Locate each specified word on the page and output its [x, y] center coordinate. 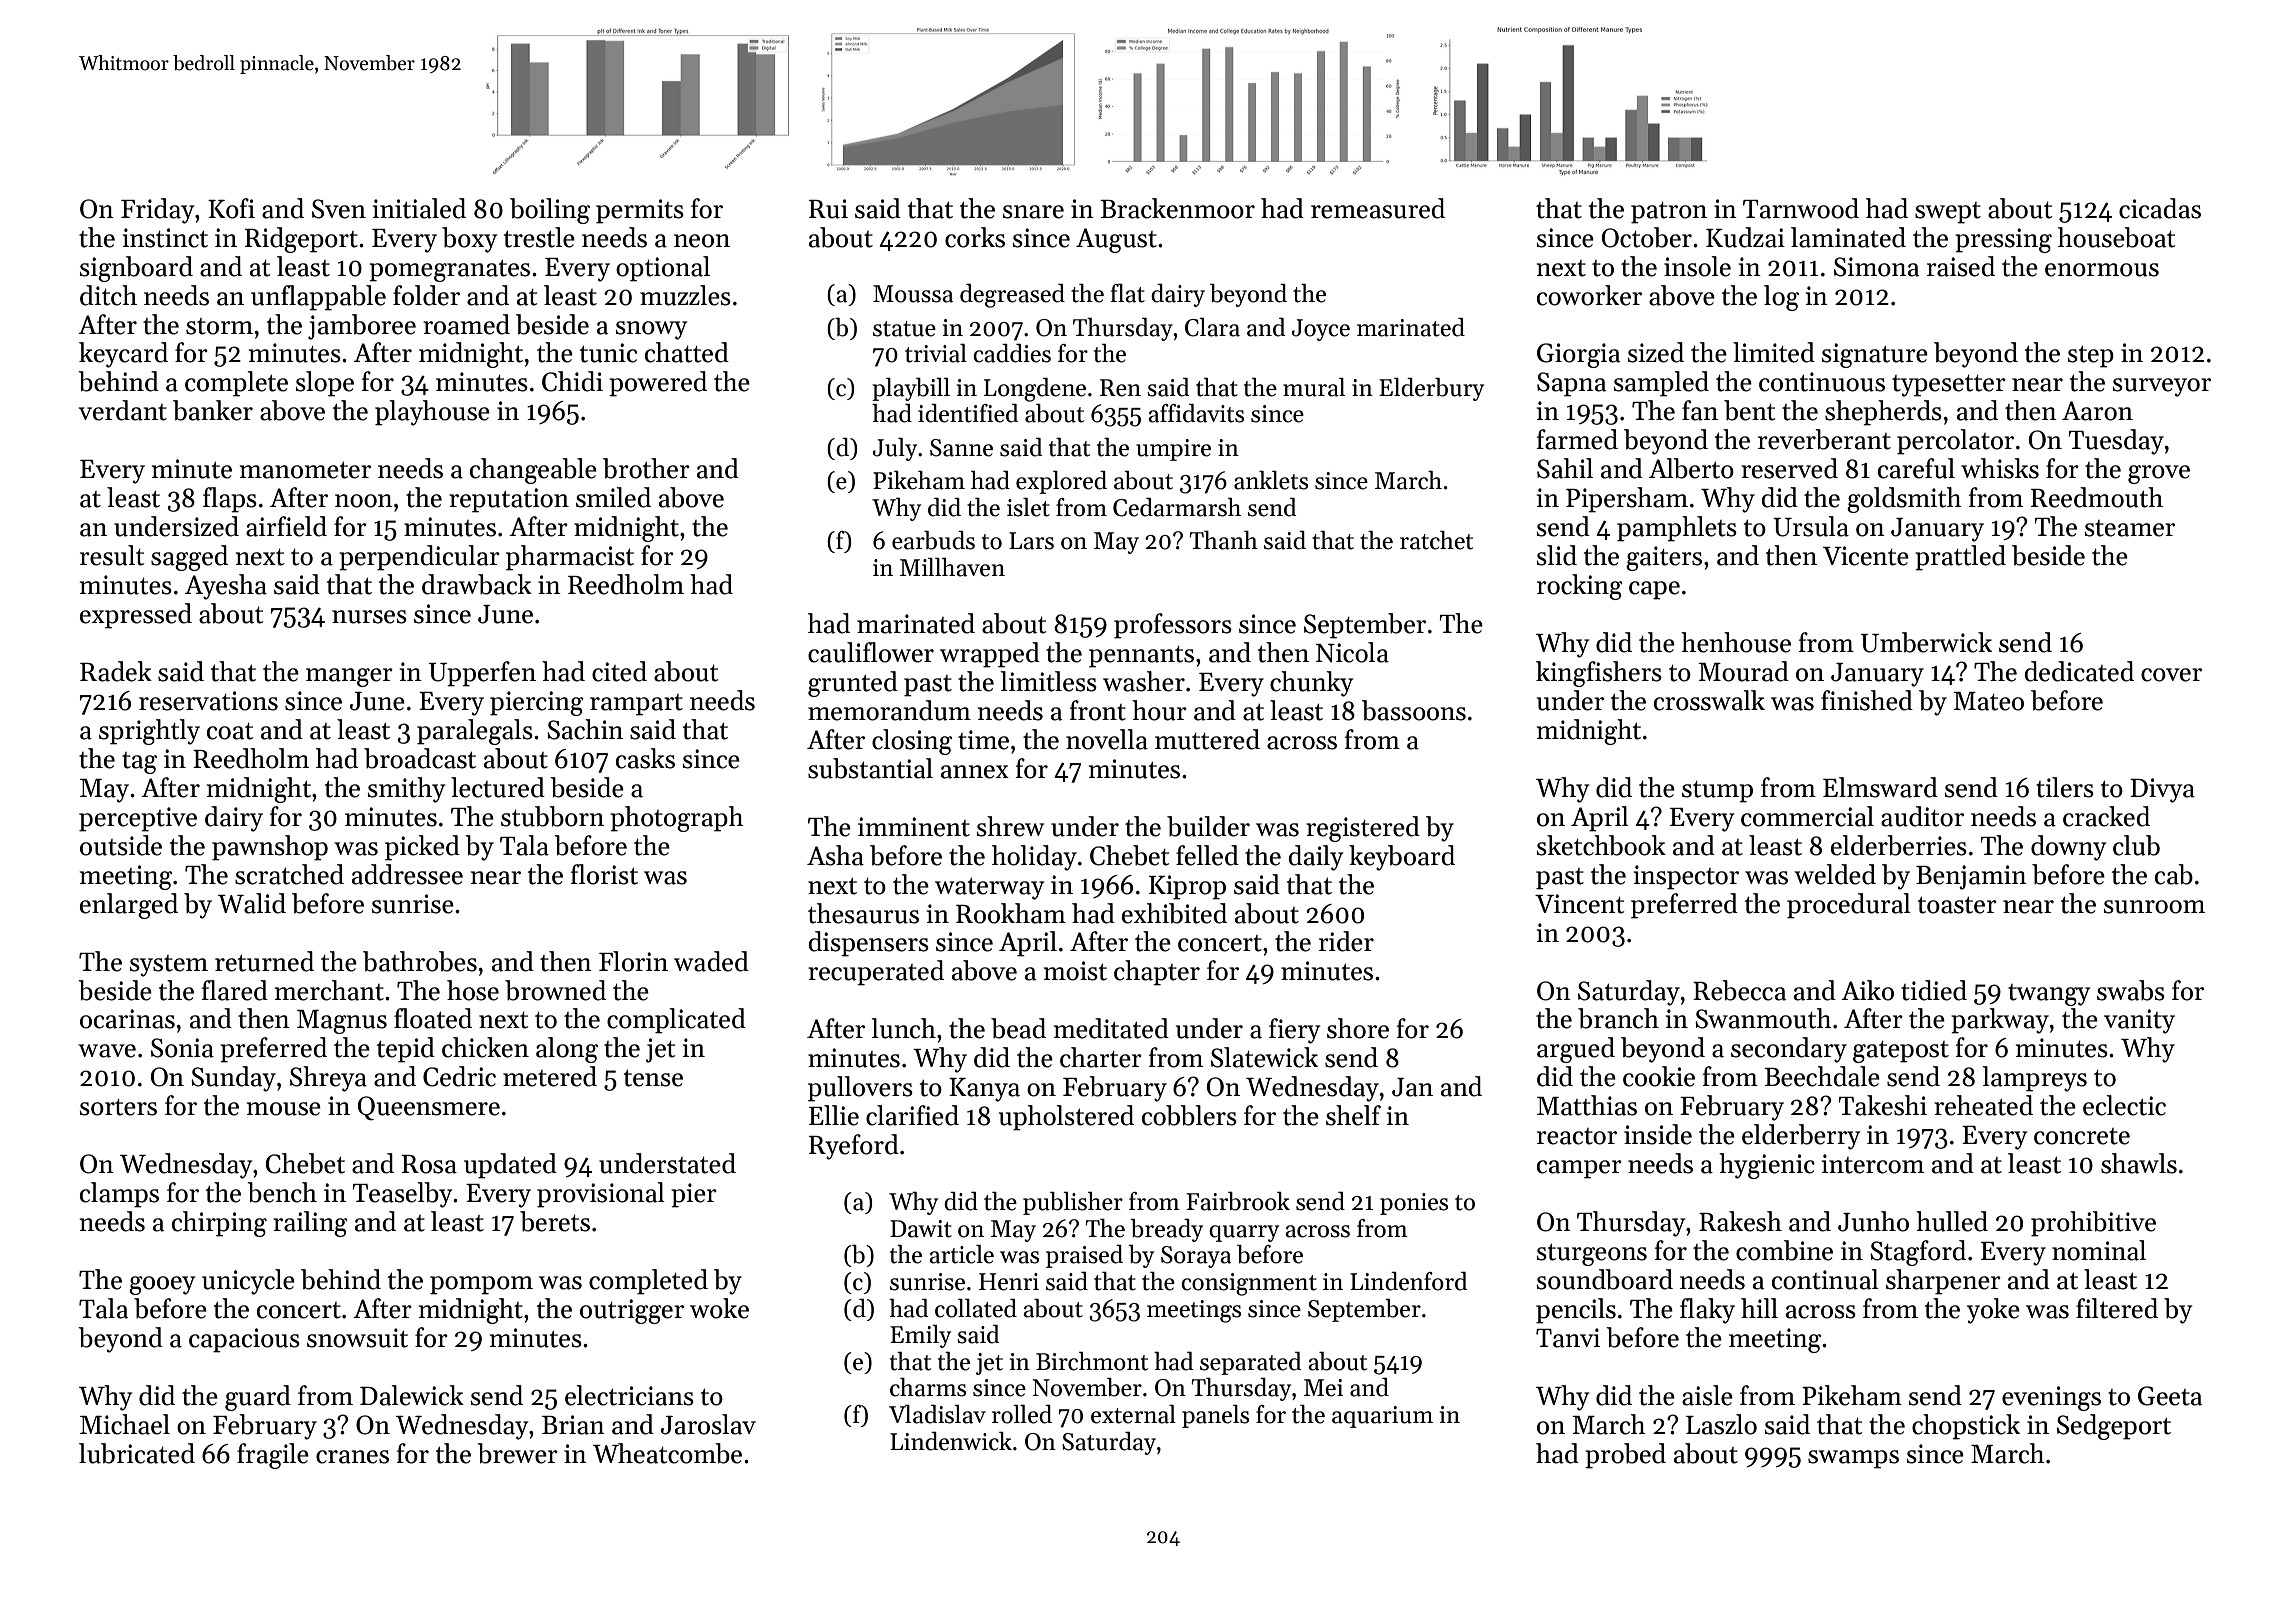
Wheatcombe [667, 1453]
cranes [352, 1457]
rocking [1580, 587]
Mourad [1743, 671]
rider [1346, 941]
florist [604, 874]
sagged [189, 558]
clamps [119, 1195]
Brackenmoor [1177, 208]
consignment [1249, 1284]
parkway [2000, 1021]
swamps [1853, 1459]
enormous [2102, 270]
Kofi [231, 208]
